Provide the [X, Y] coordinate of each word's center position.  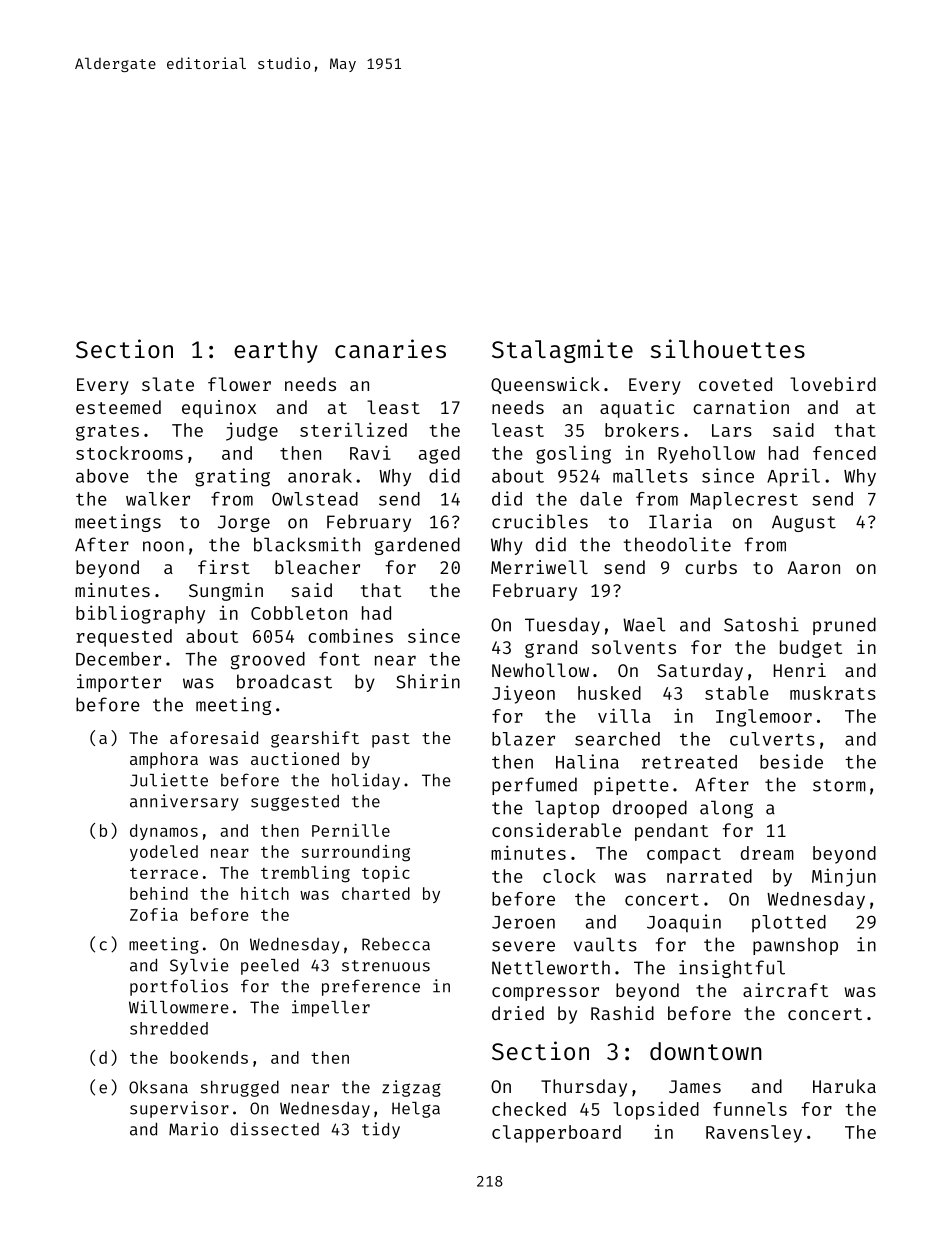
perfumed [534, 786]
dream [767, 853]
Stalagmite [562, 351]
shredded [169, 1028]
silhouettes [728, 348]
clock [569, 876]
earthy [276, 351]
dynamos [164, 832]
